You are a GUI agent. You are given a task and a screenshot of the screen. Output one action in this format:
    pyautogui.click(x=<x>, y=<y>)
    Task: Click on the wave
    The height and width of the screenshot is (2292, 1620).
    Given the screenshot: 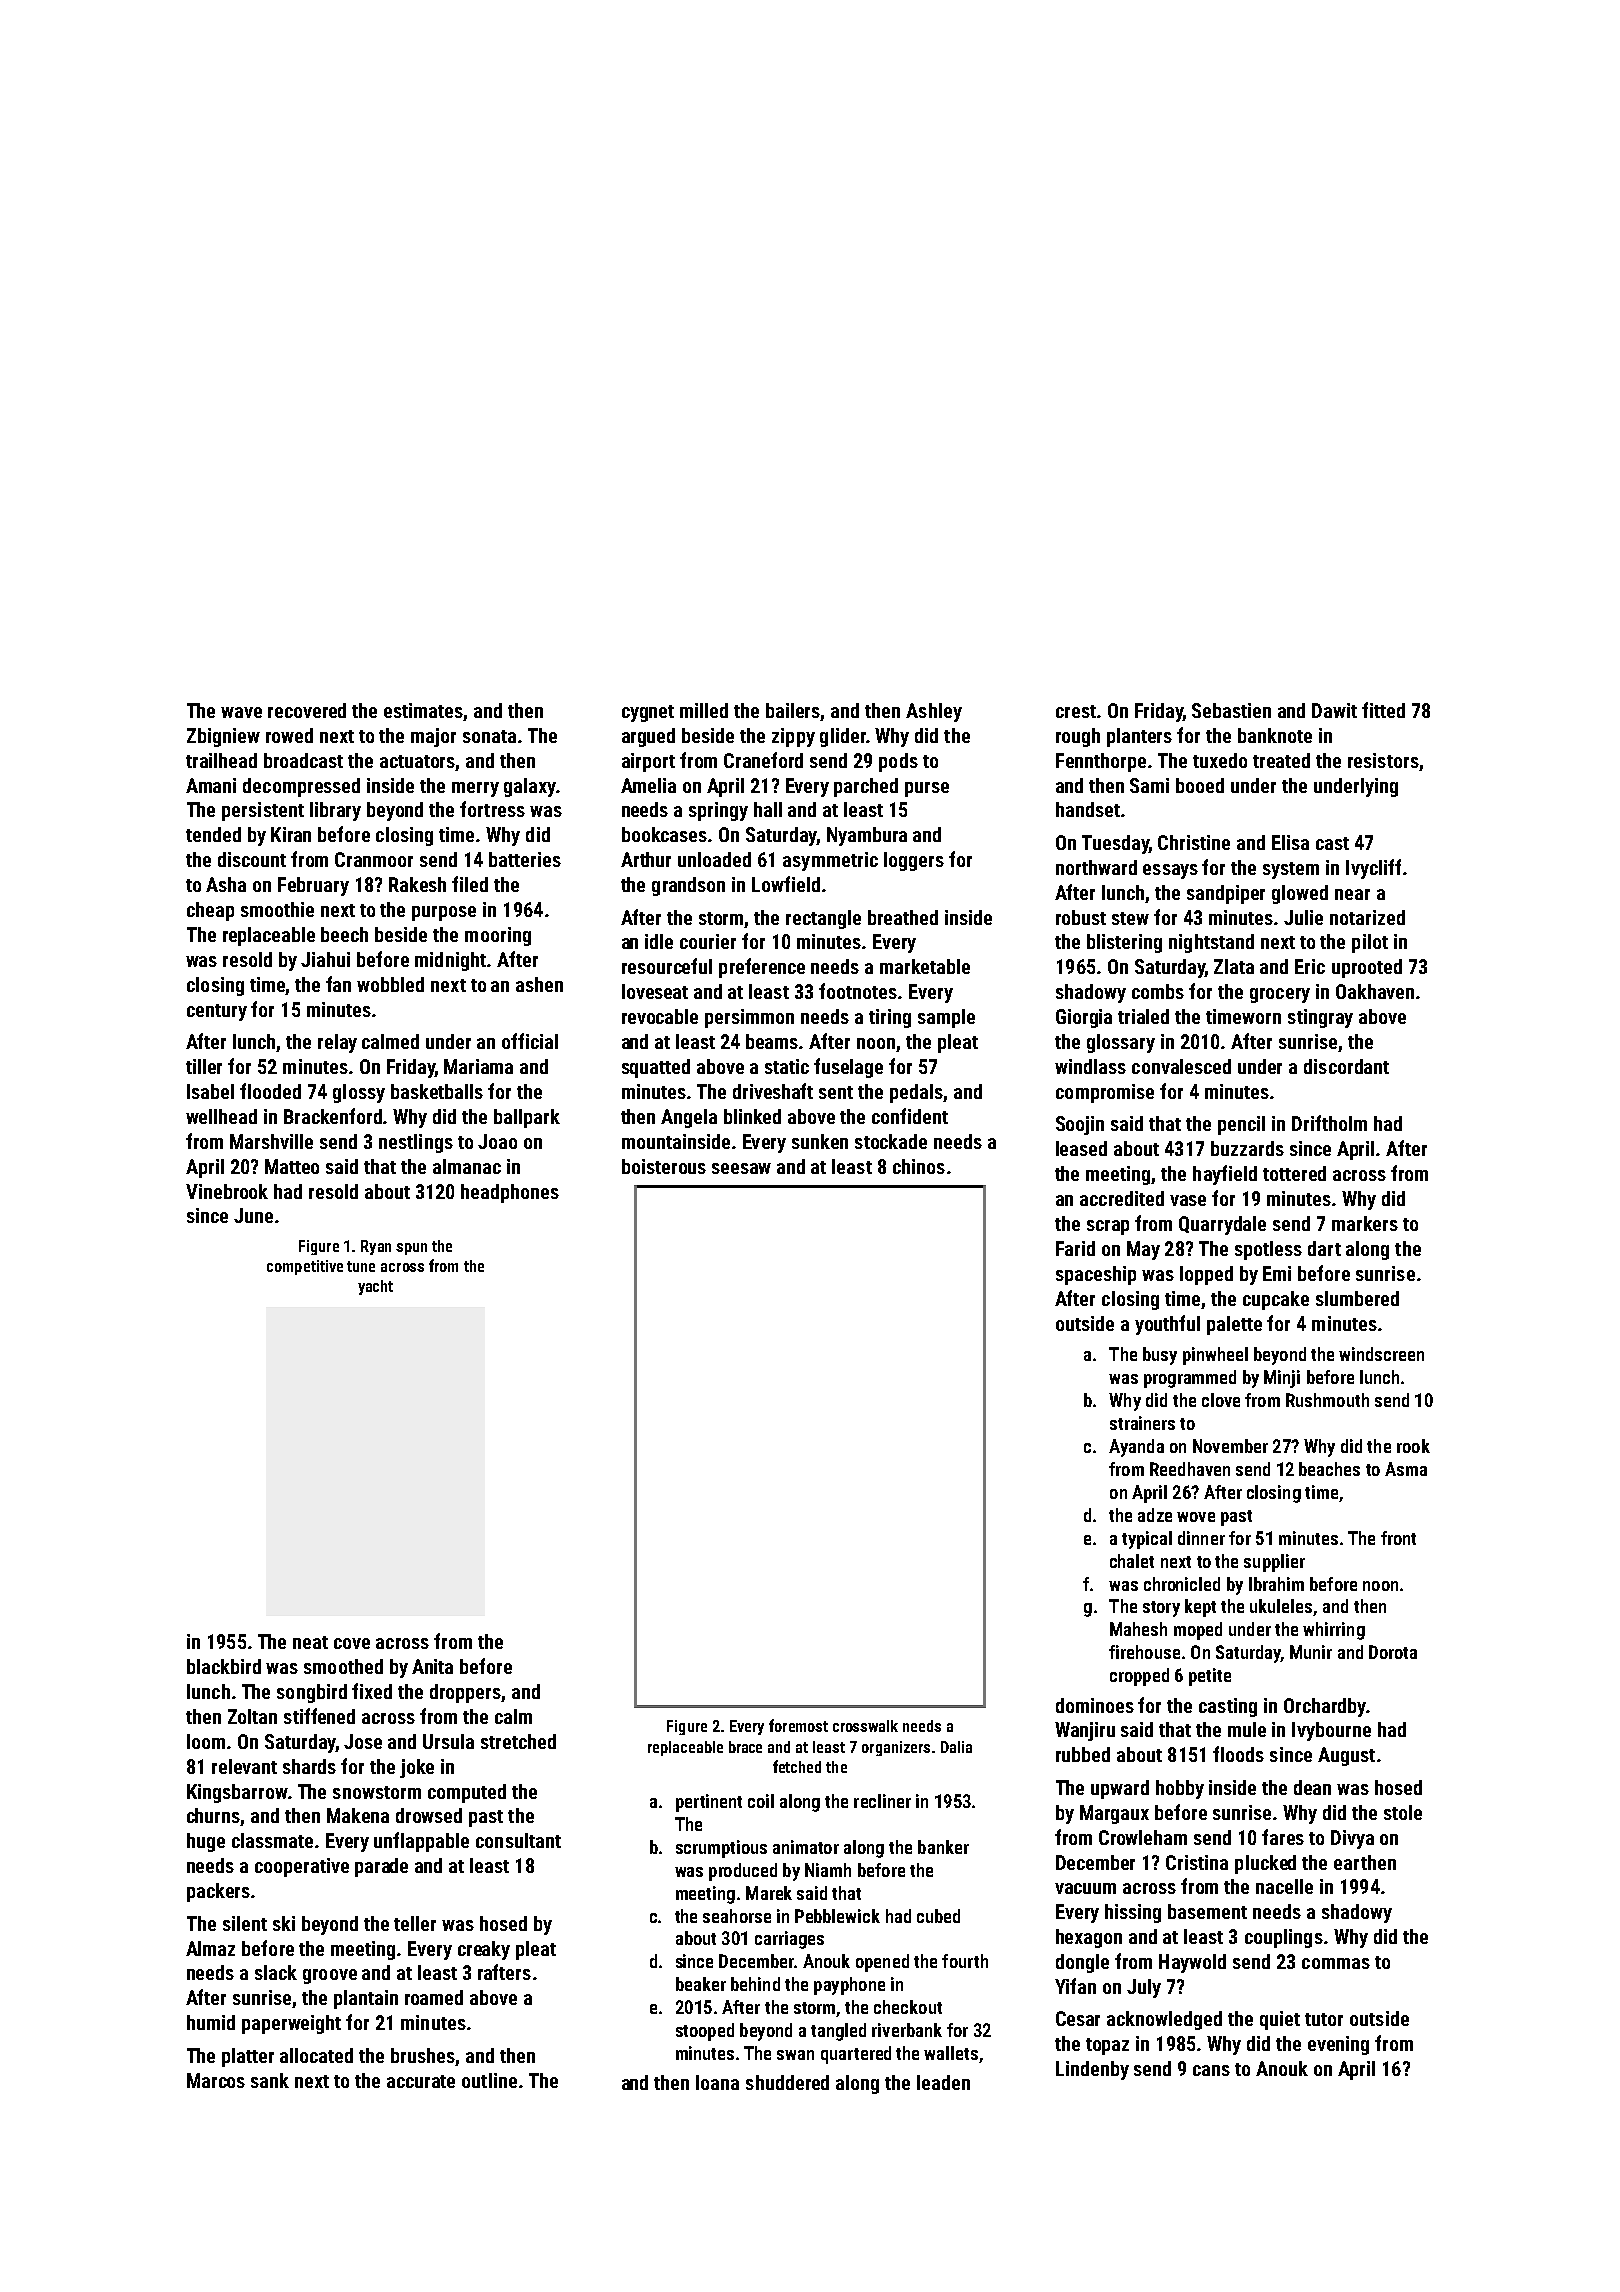 What is the action you would take?
    pyautogui.click(x=241, y=712)
